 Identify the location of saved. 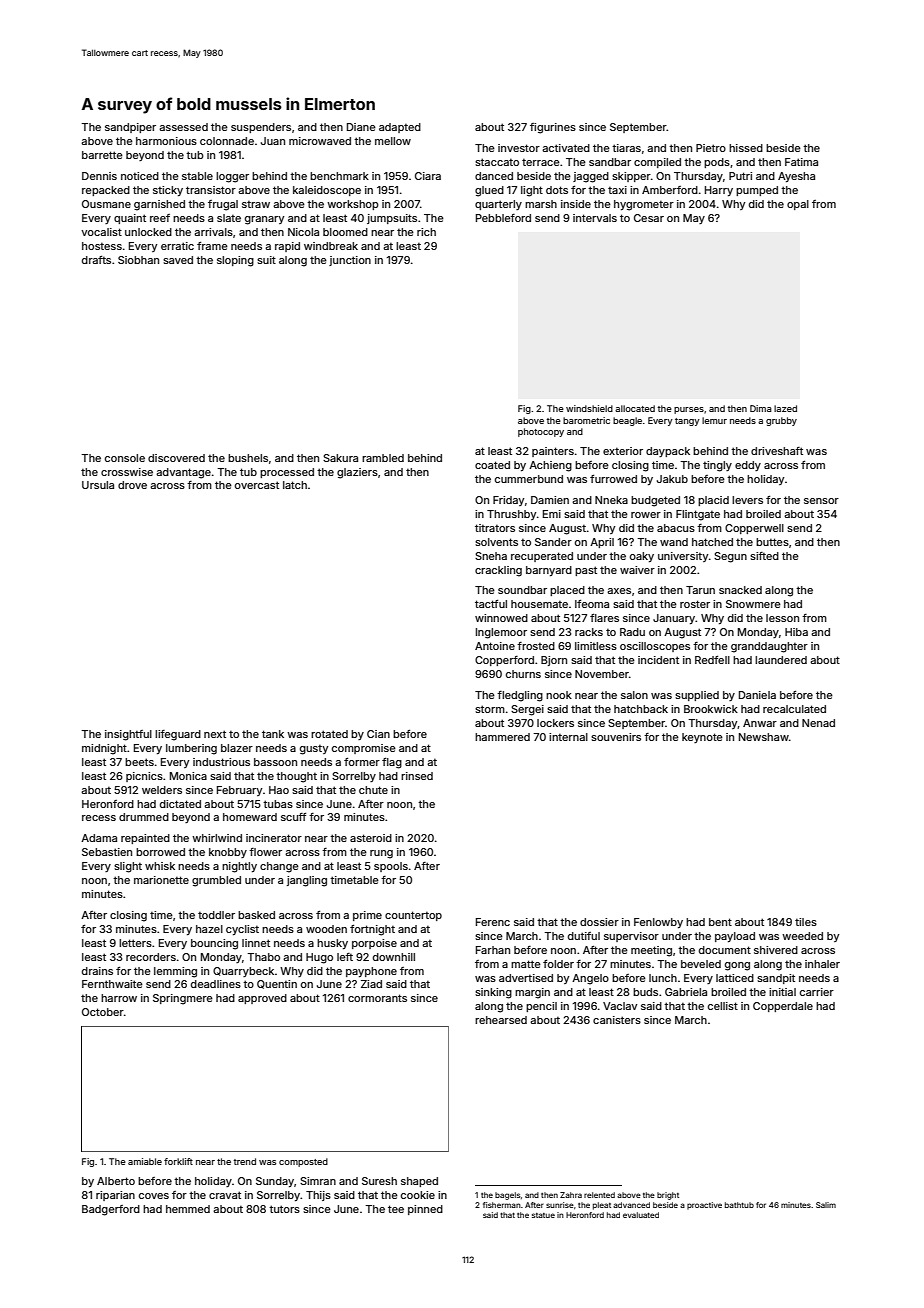
(178, 260).
